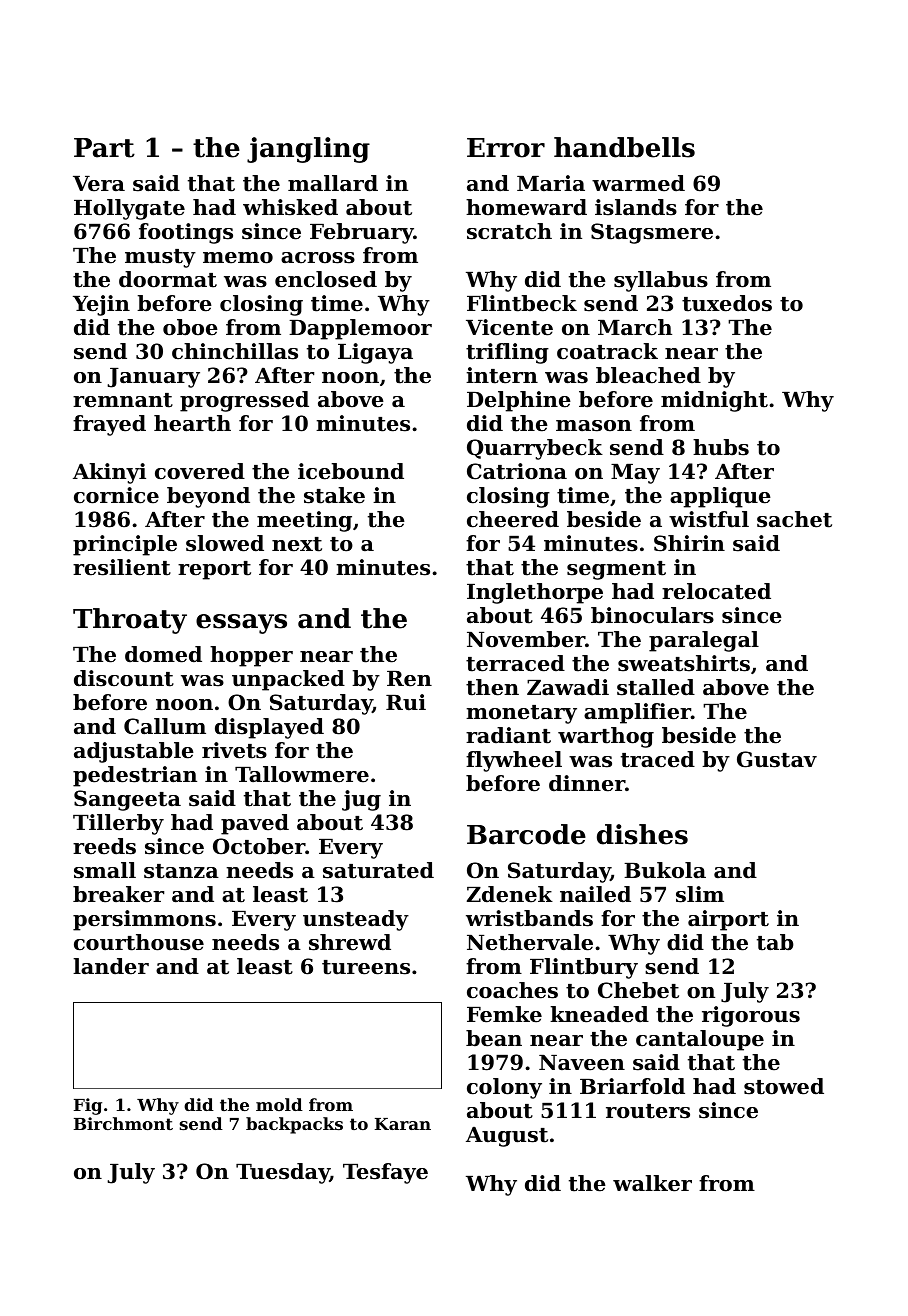  Describe the element at coordinates (794, 519) in the screenshot. I see `sachet` at that location.
